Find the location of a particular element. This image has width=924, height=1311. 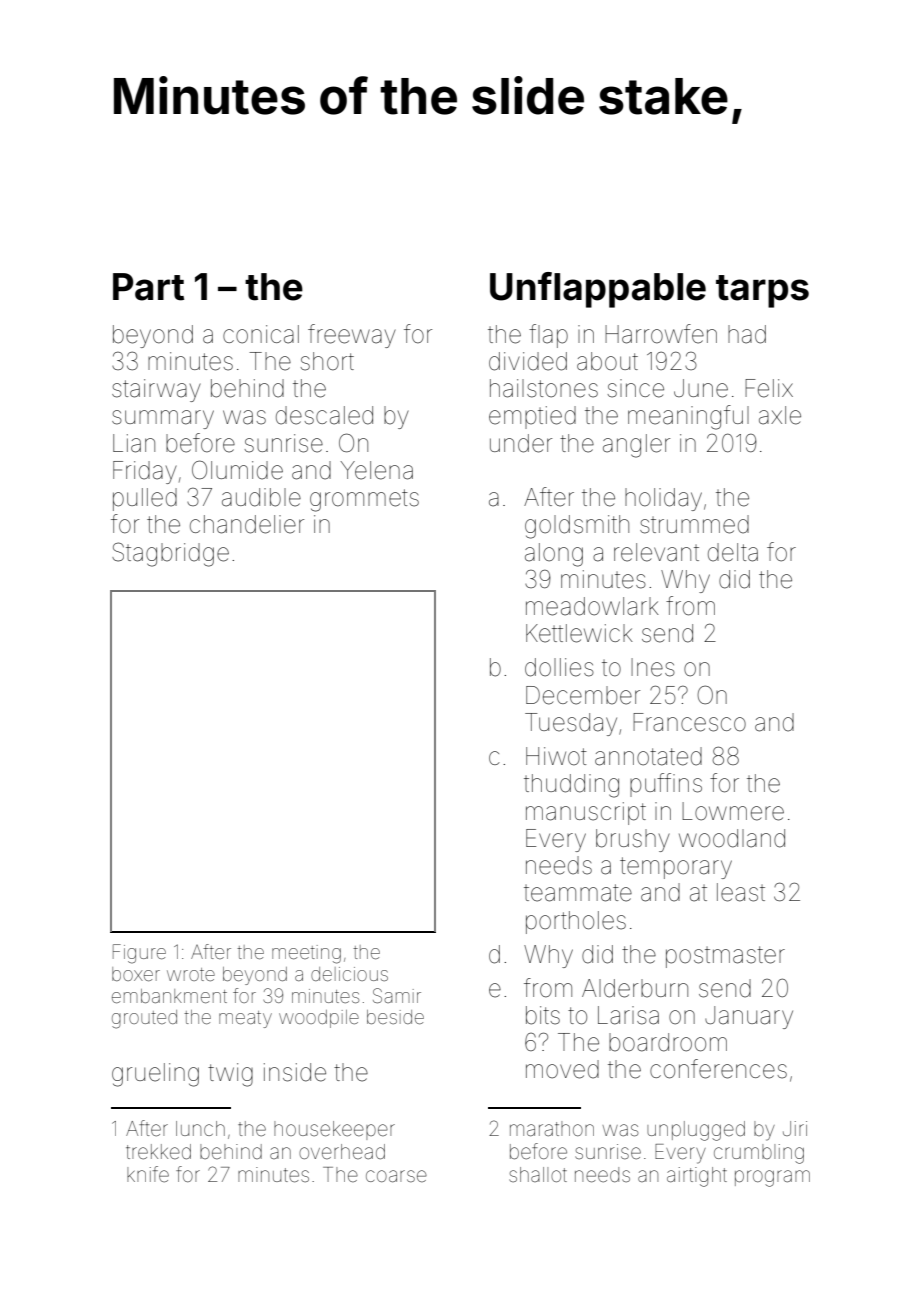

freeway is located at coordinates (352, 336).
